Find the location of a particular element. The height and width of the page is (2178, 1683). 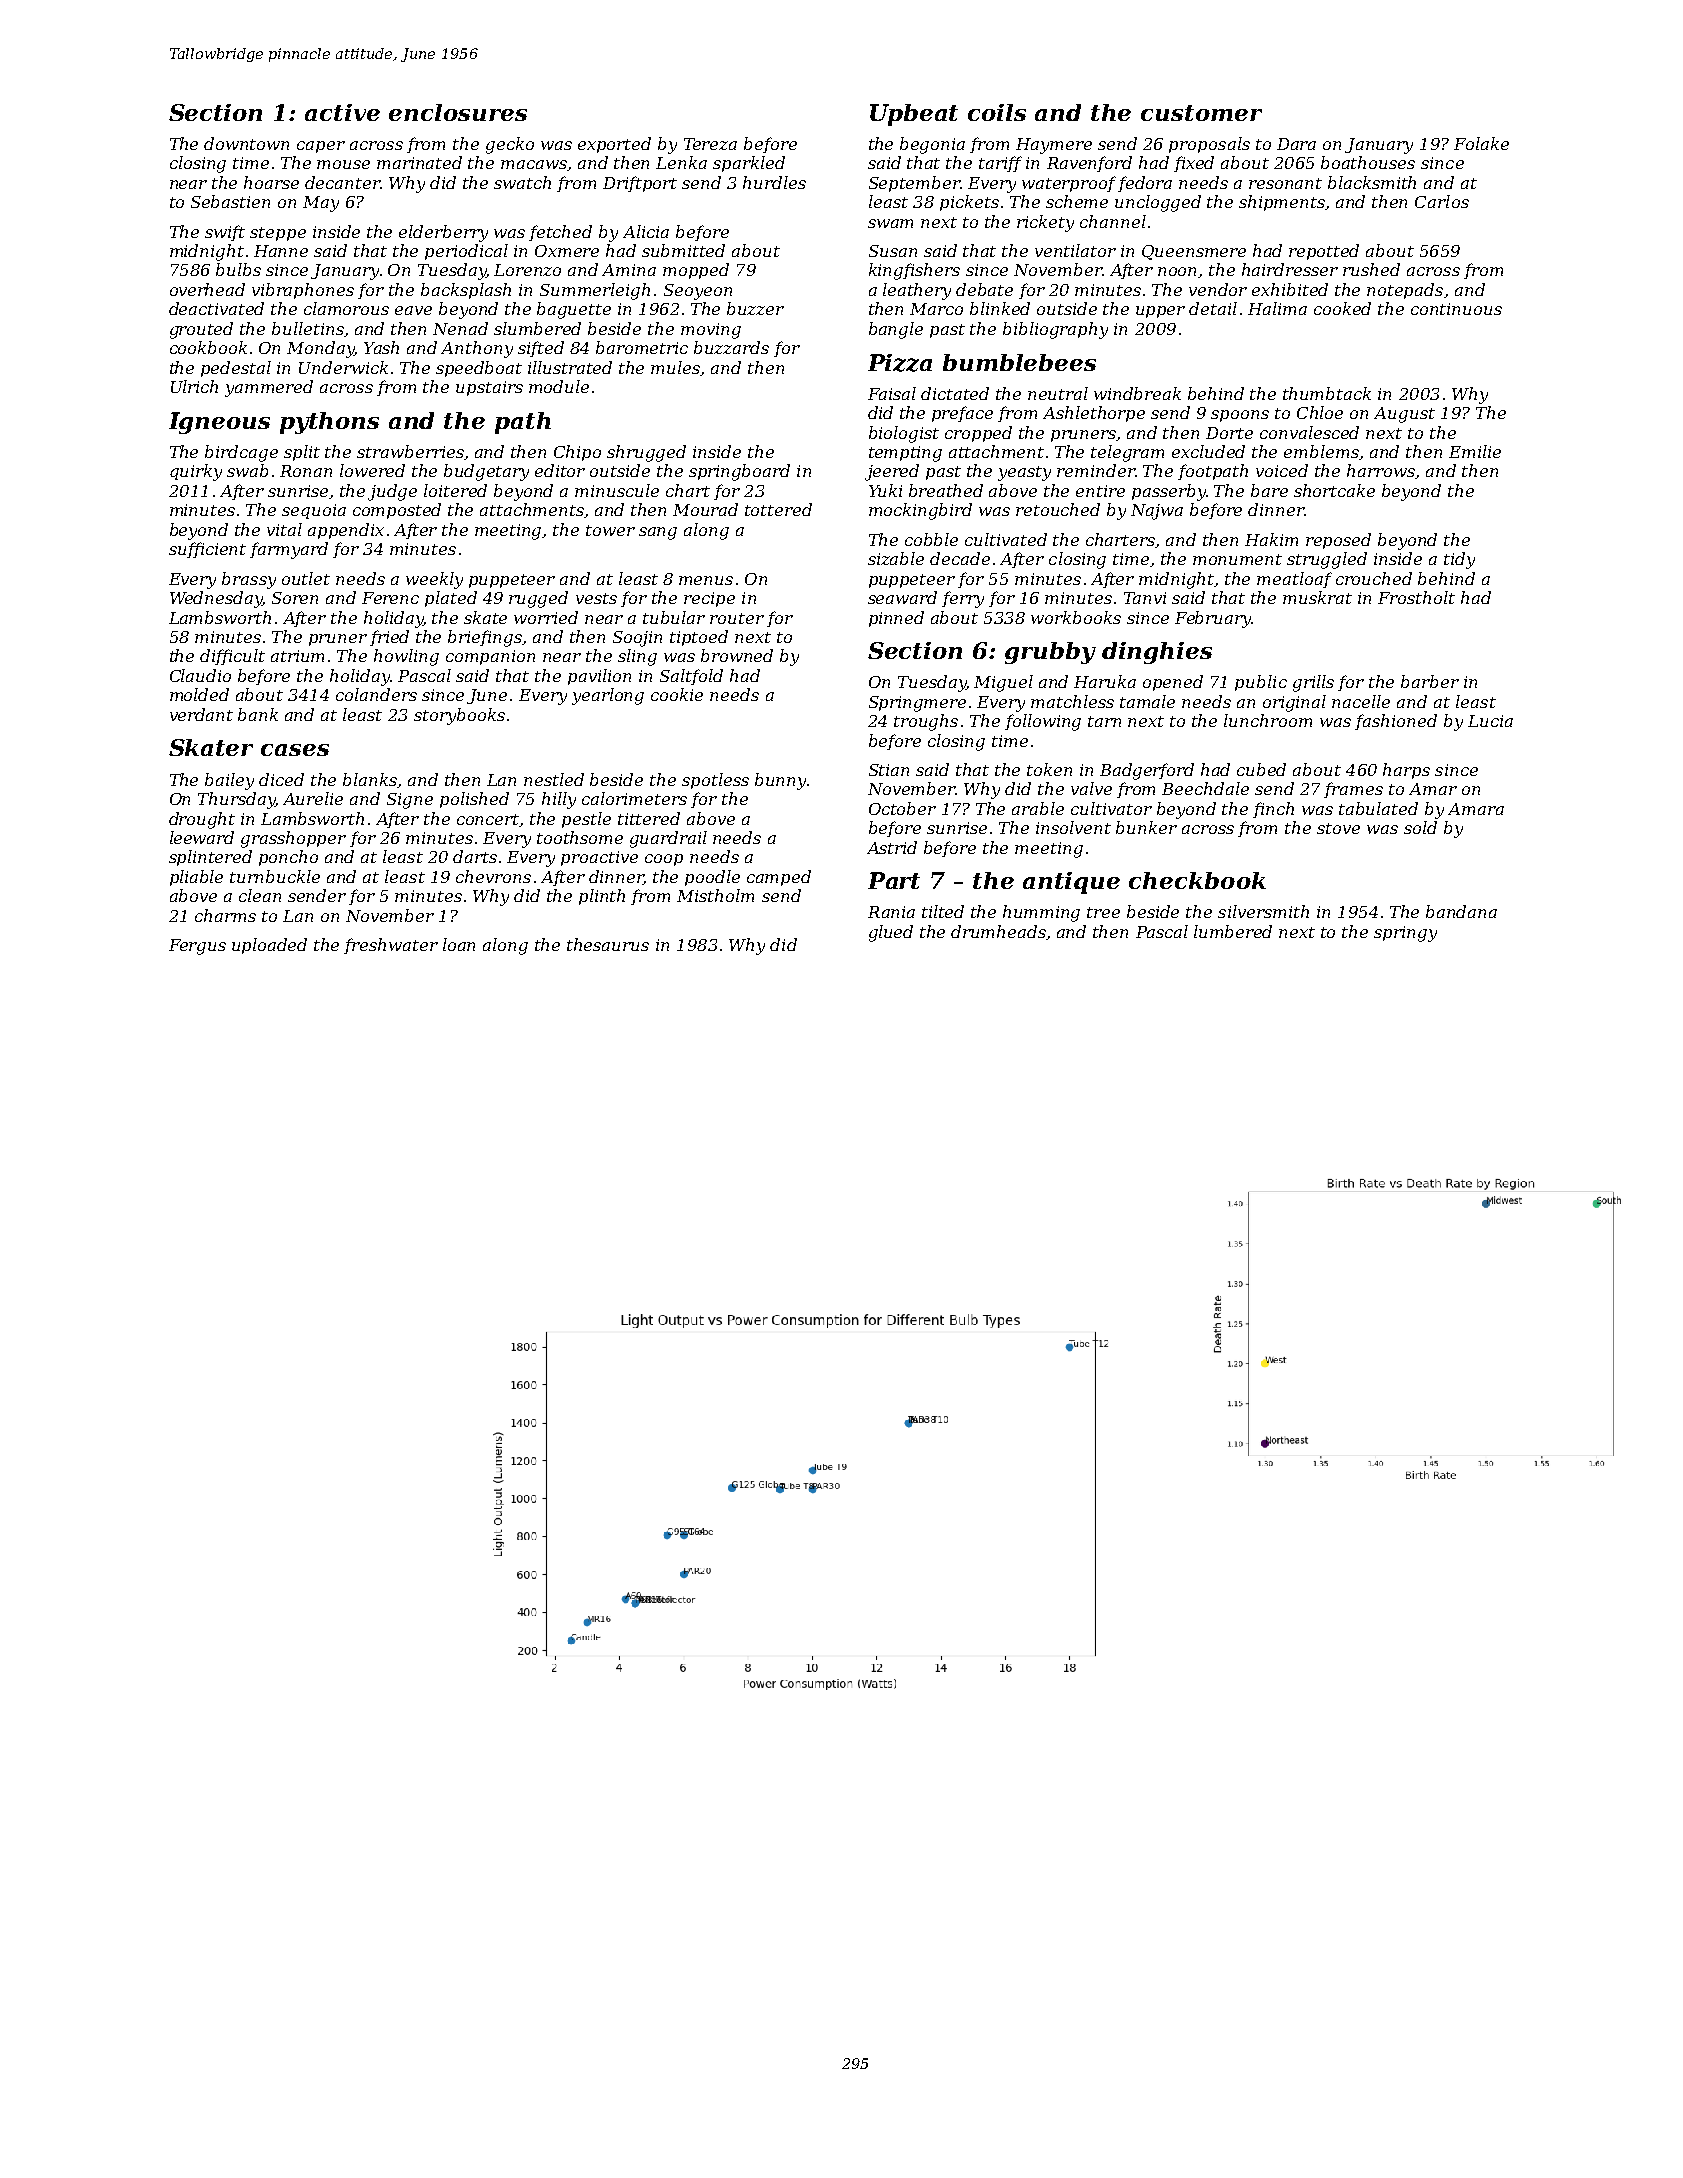

swift is located at coordinates (225, 233).
